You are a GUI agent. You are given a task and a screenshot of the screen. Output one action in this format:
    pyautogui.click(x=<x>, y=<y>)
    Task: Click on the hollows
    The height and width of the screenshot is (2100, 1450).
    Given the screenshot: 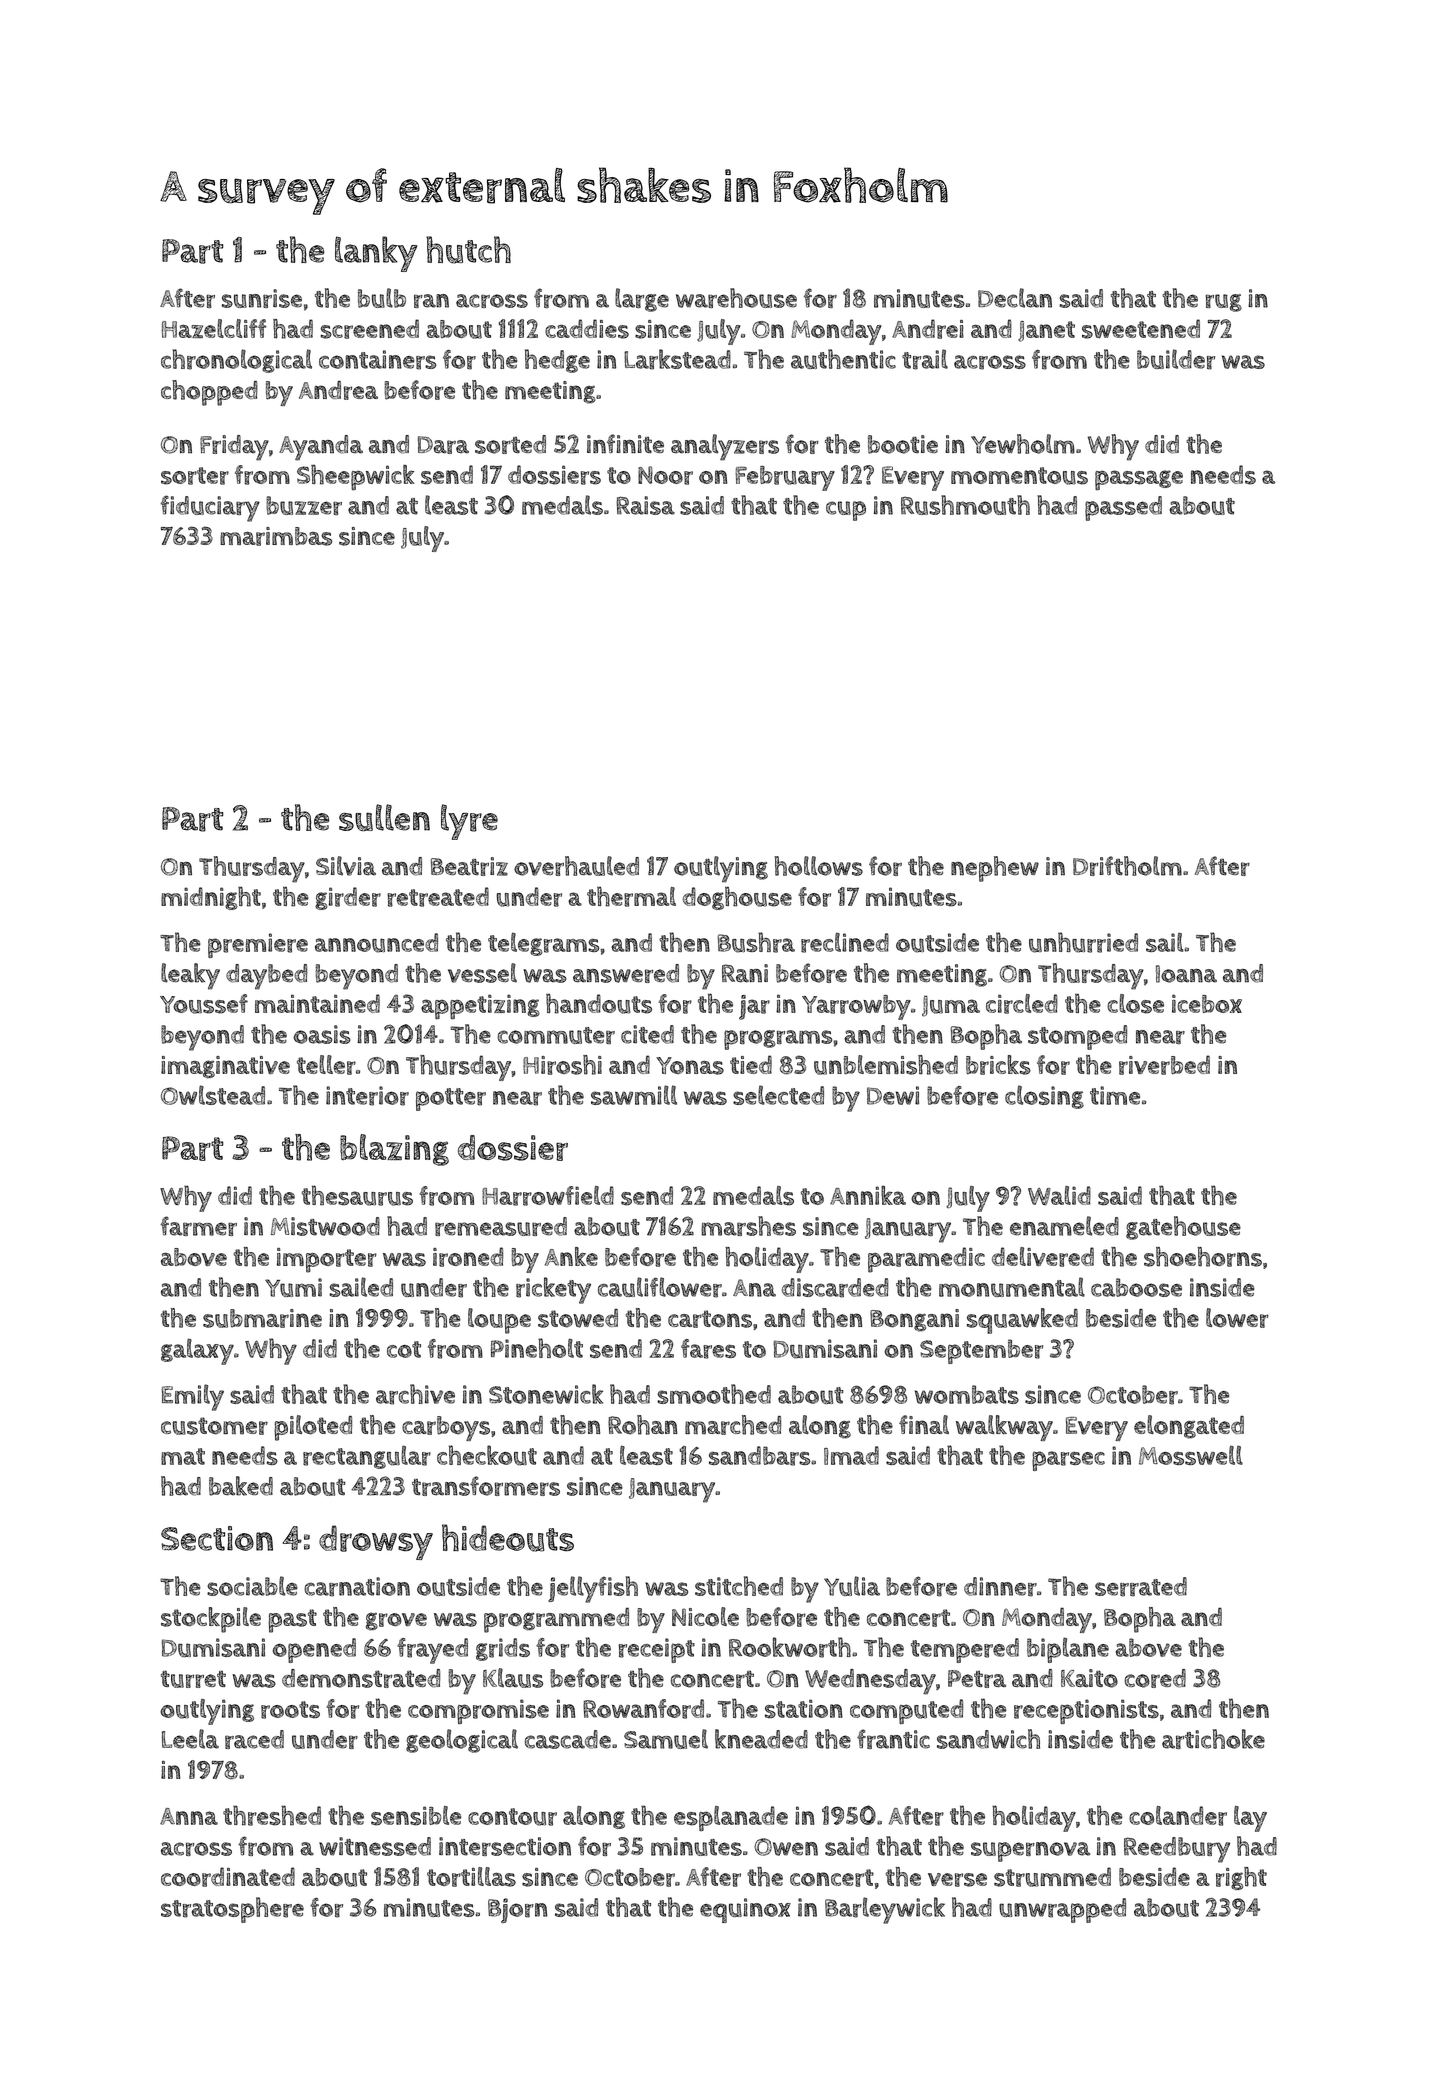 What is the action you would take?
    pyautogui.click(x=818, y=866)
